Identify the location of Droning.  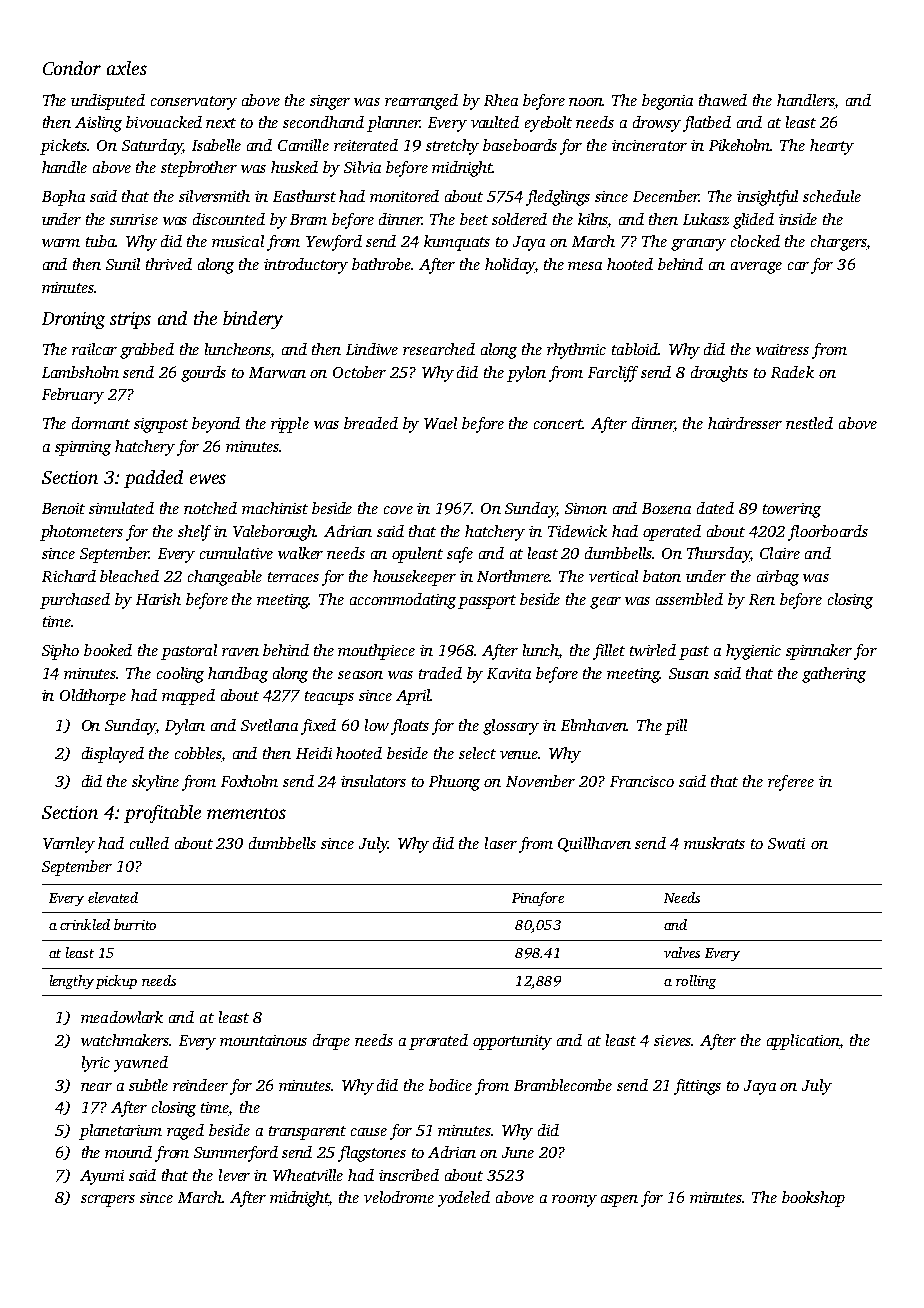
(73, 320).
